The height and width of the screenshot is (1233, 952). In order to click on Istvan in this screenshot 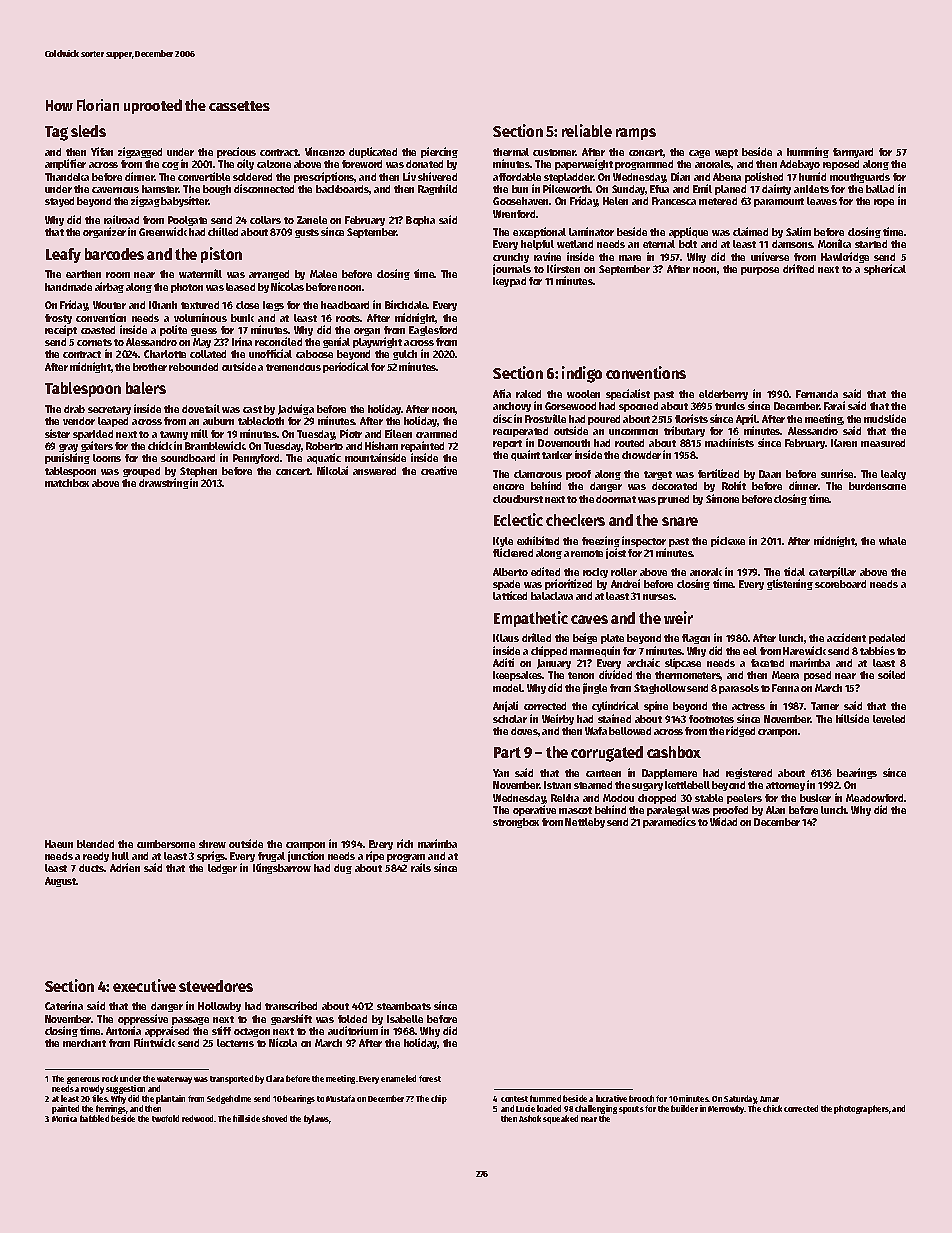, I will do `click(557, 785)`.
